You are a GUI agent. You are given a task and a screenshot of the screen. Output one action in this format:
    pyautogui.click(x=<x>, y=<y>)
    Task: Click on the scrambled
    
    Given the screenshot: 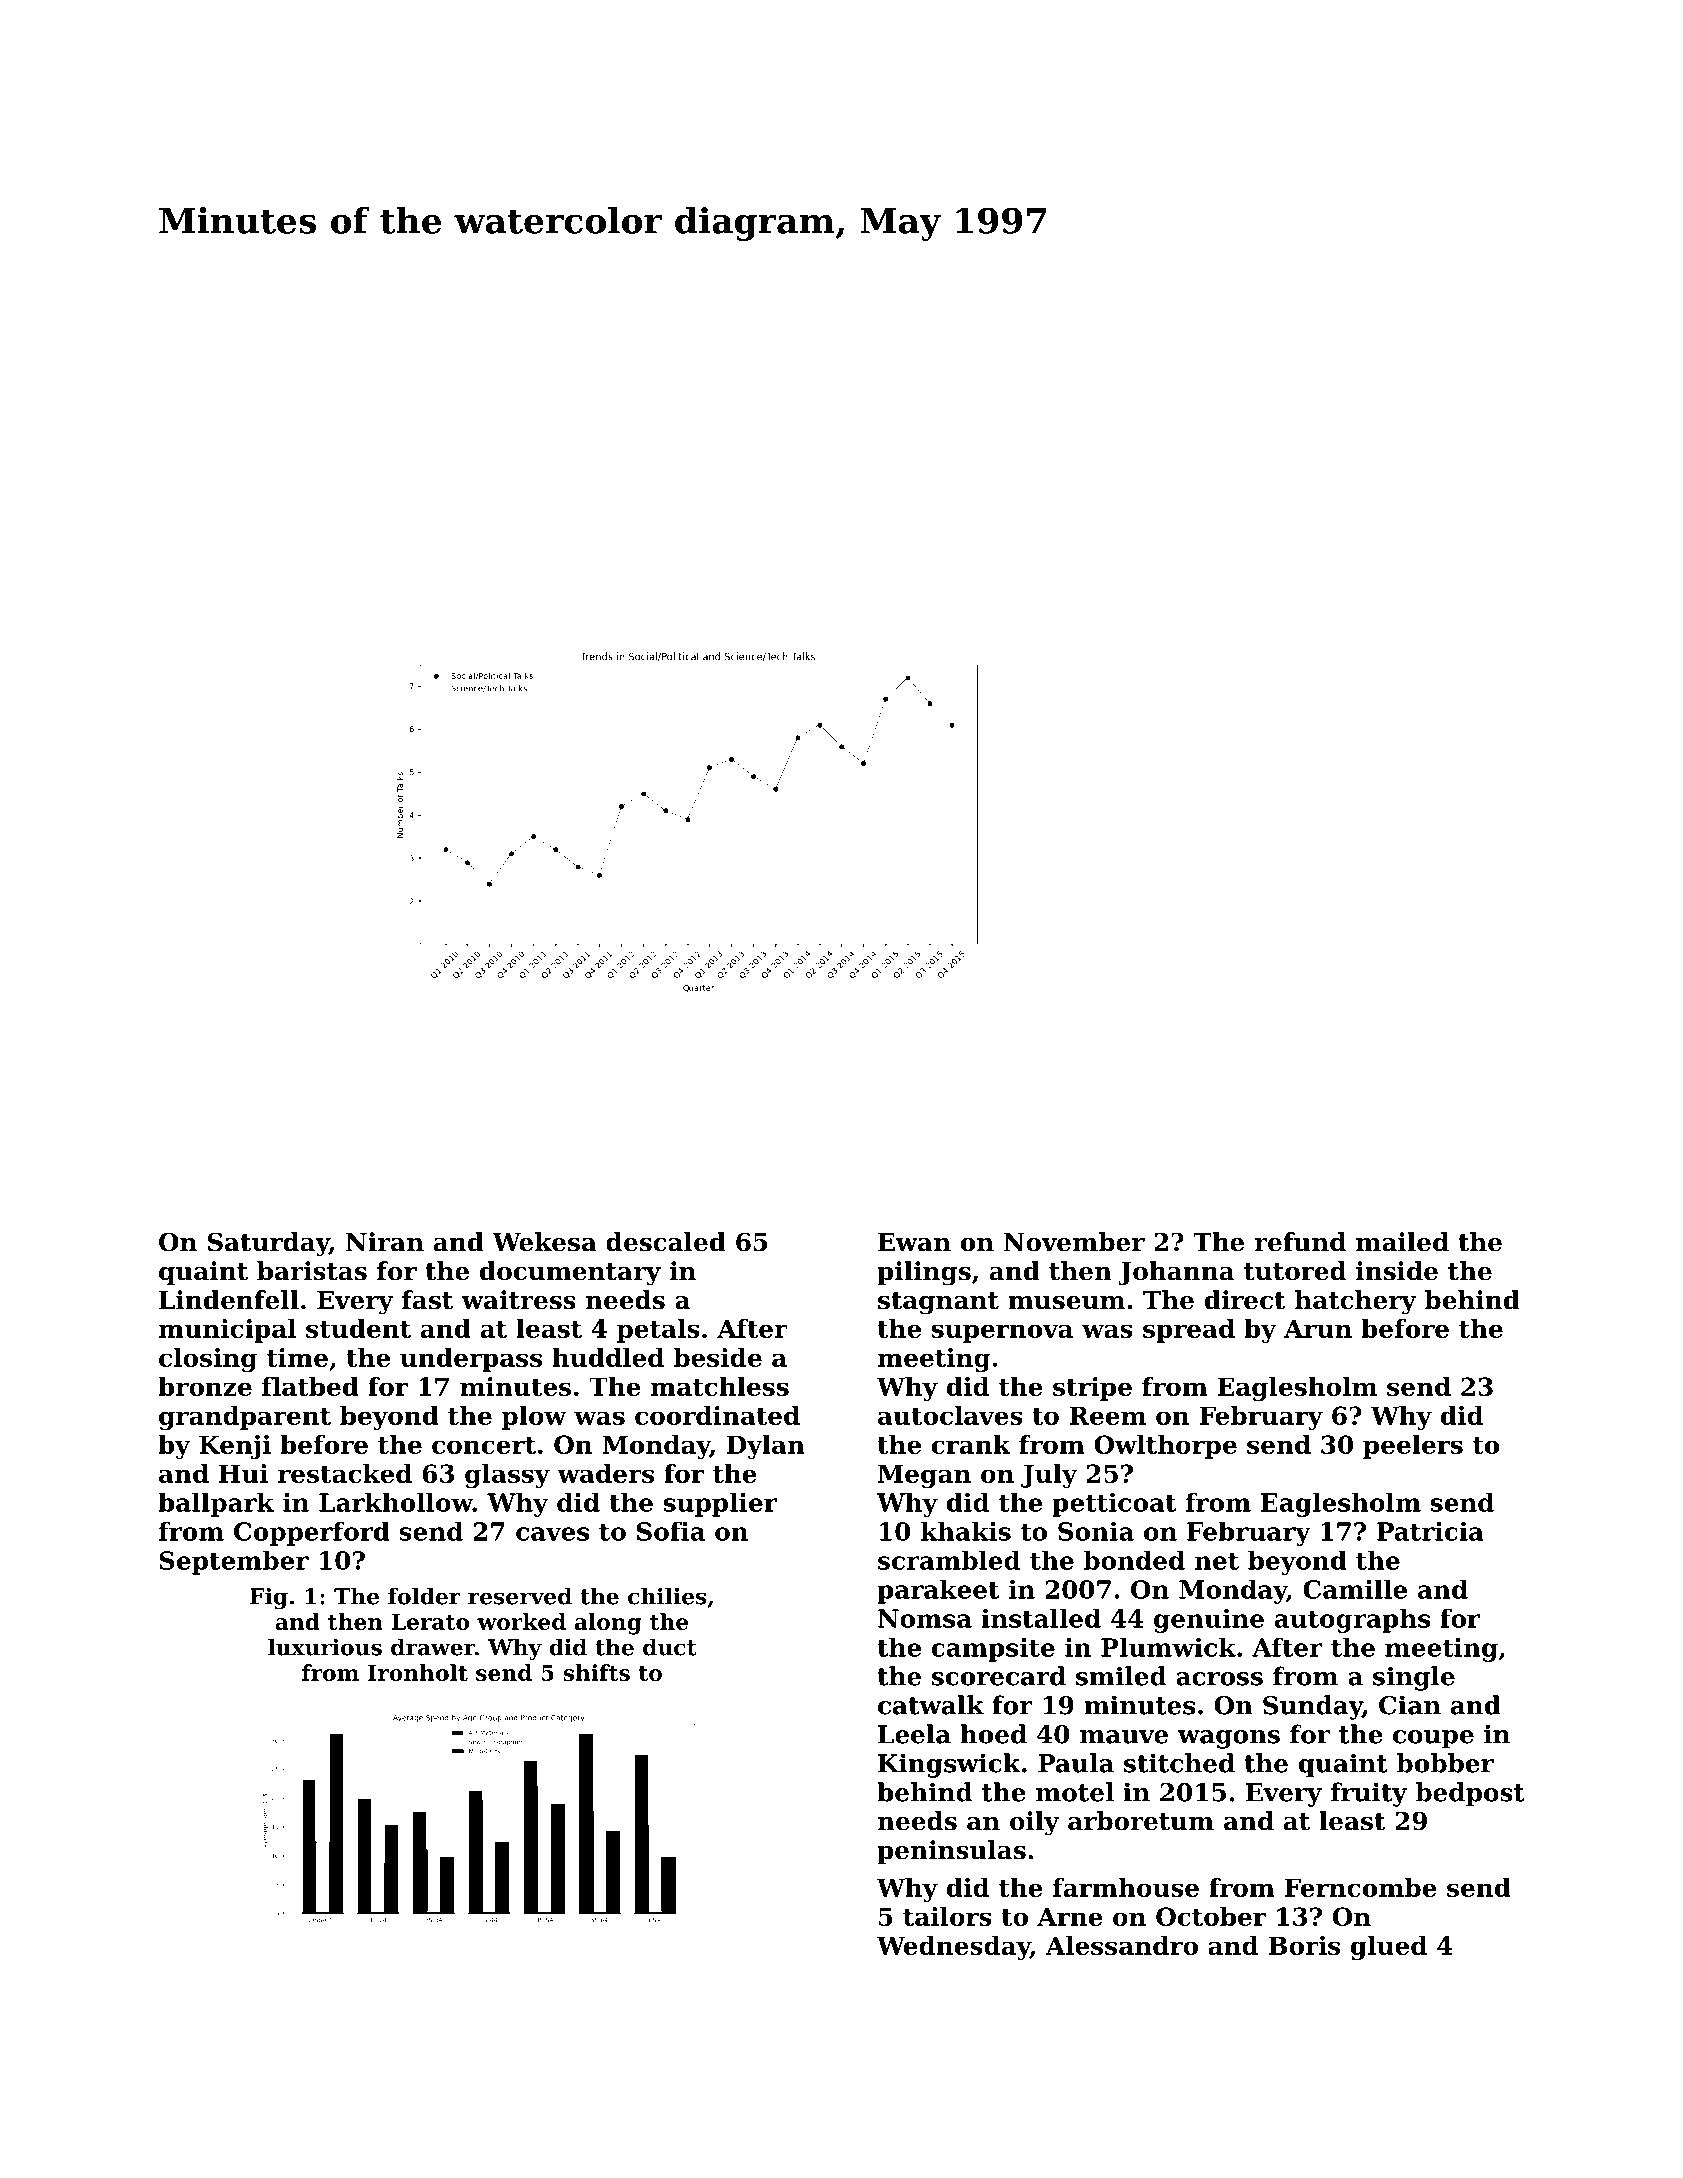 What is the action you would take?
    pyautogui.click(x=949, y=1560)
